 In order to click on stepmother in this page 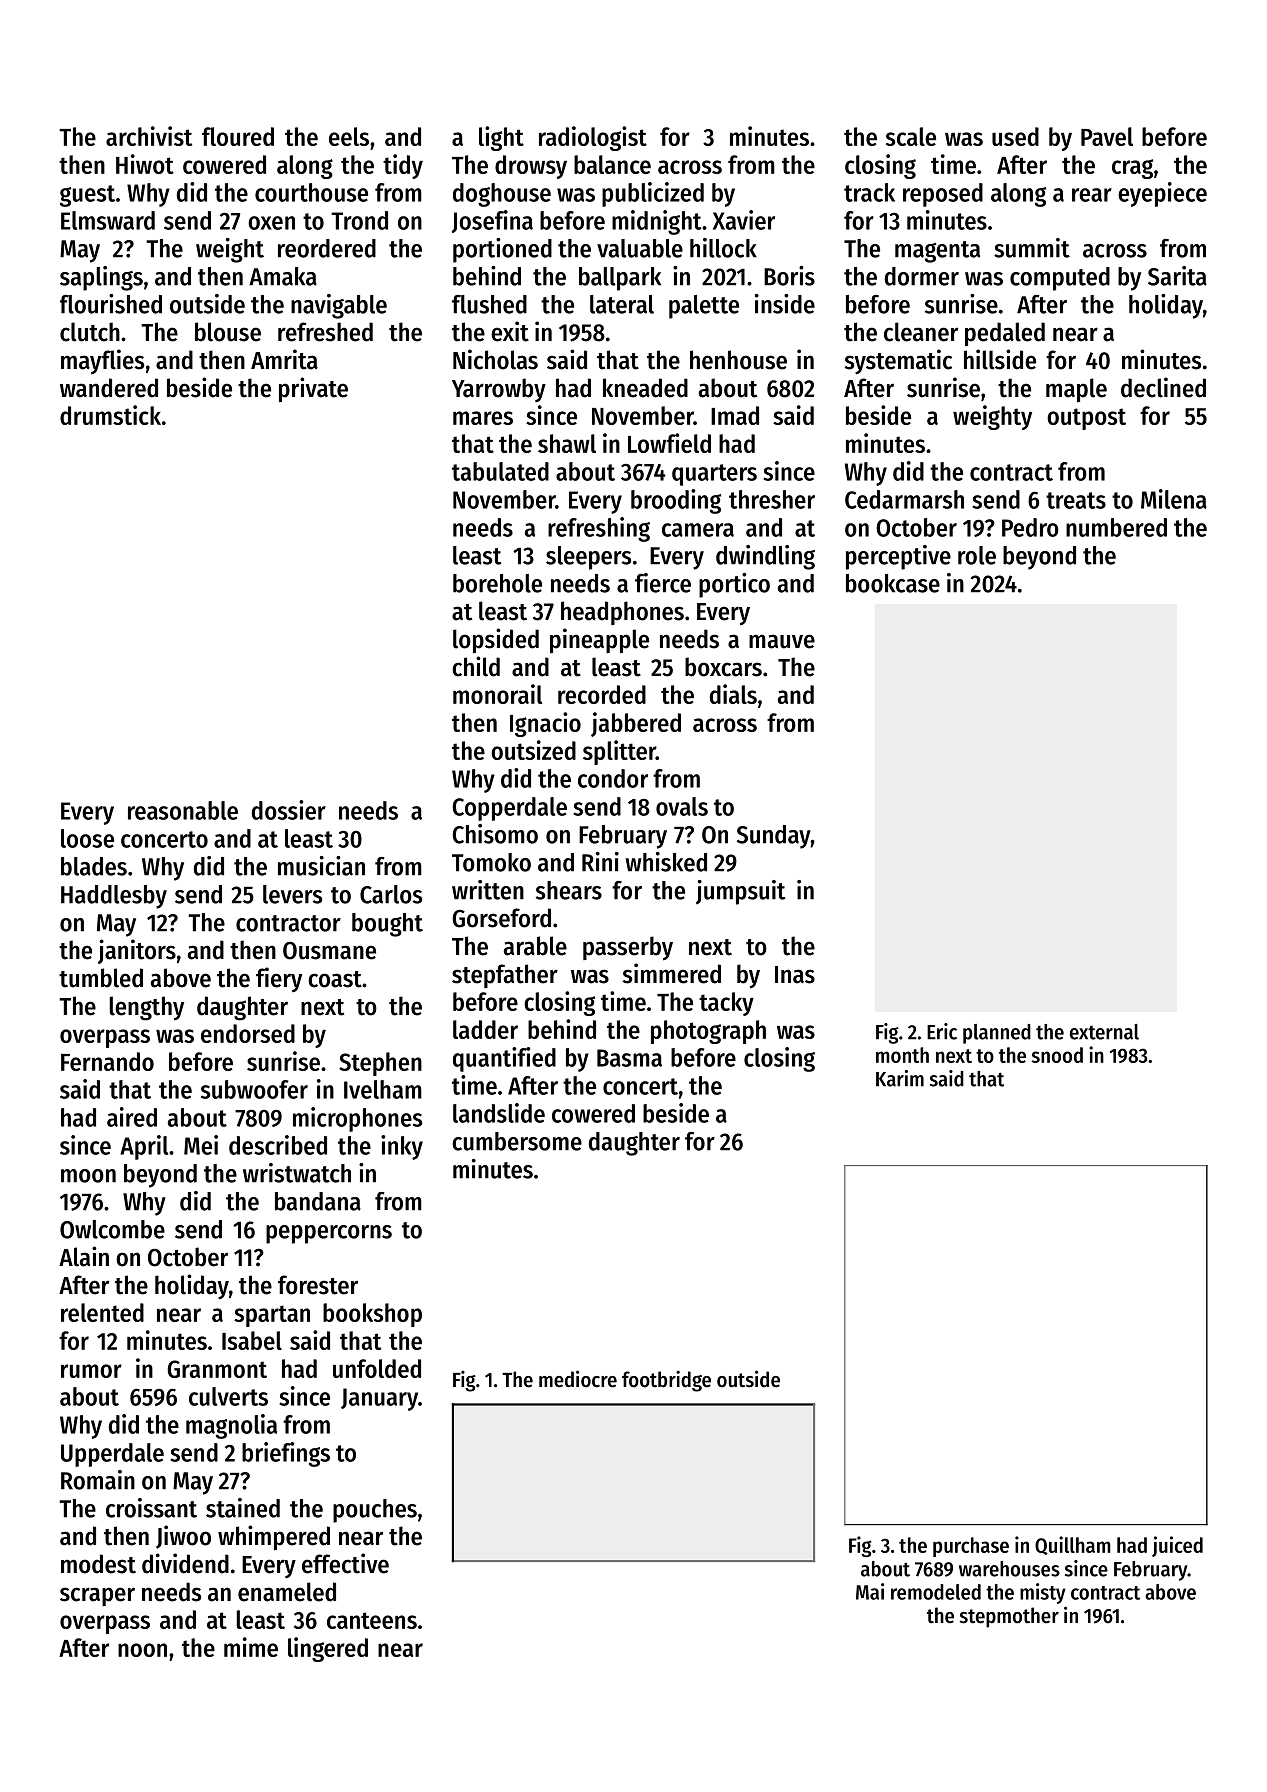, I will do `click(1009, 1617)`.
